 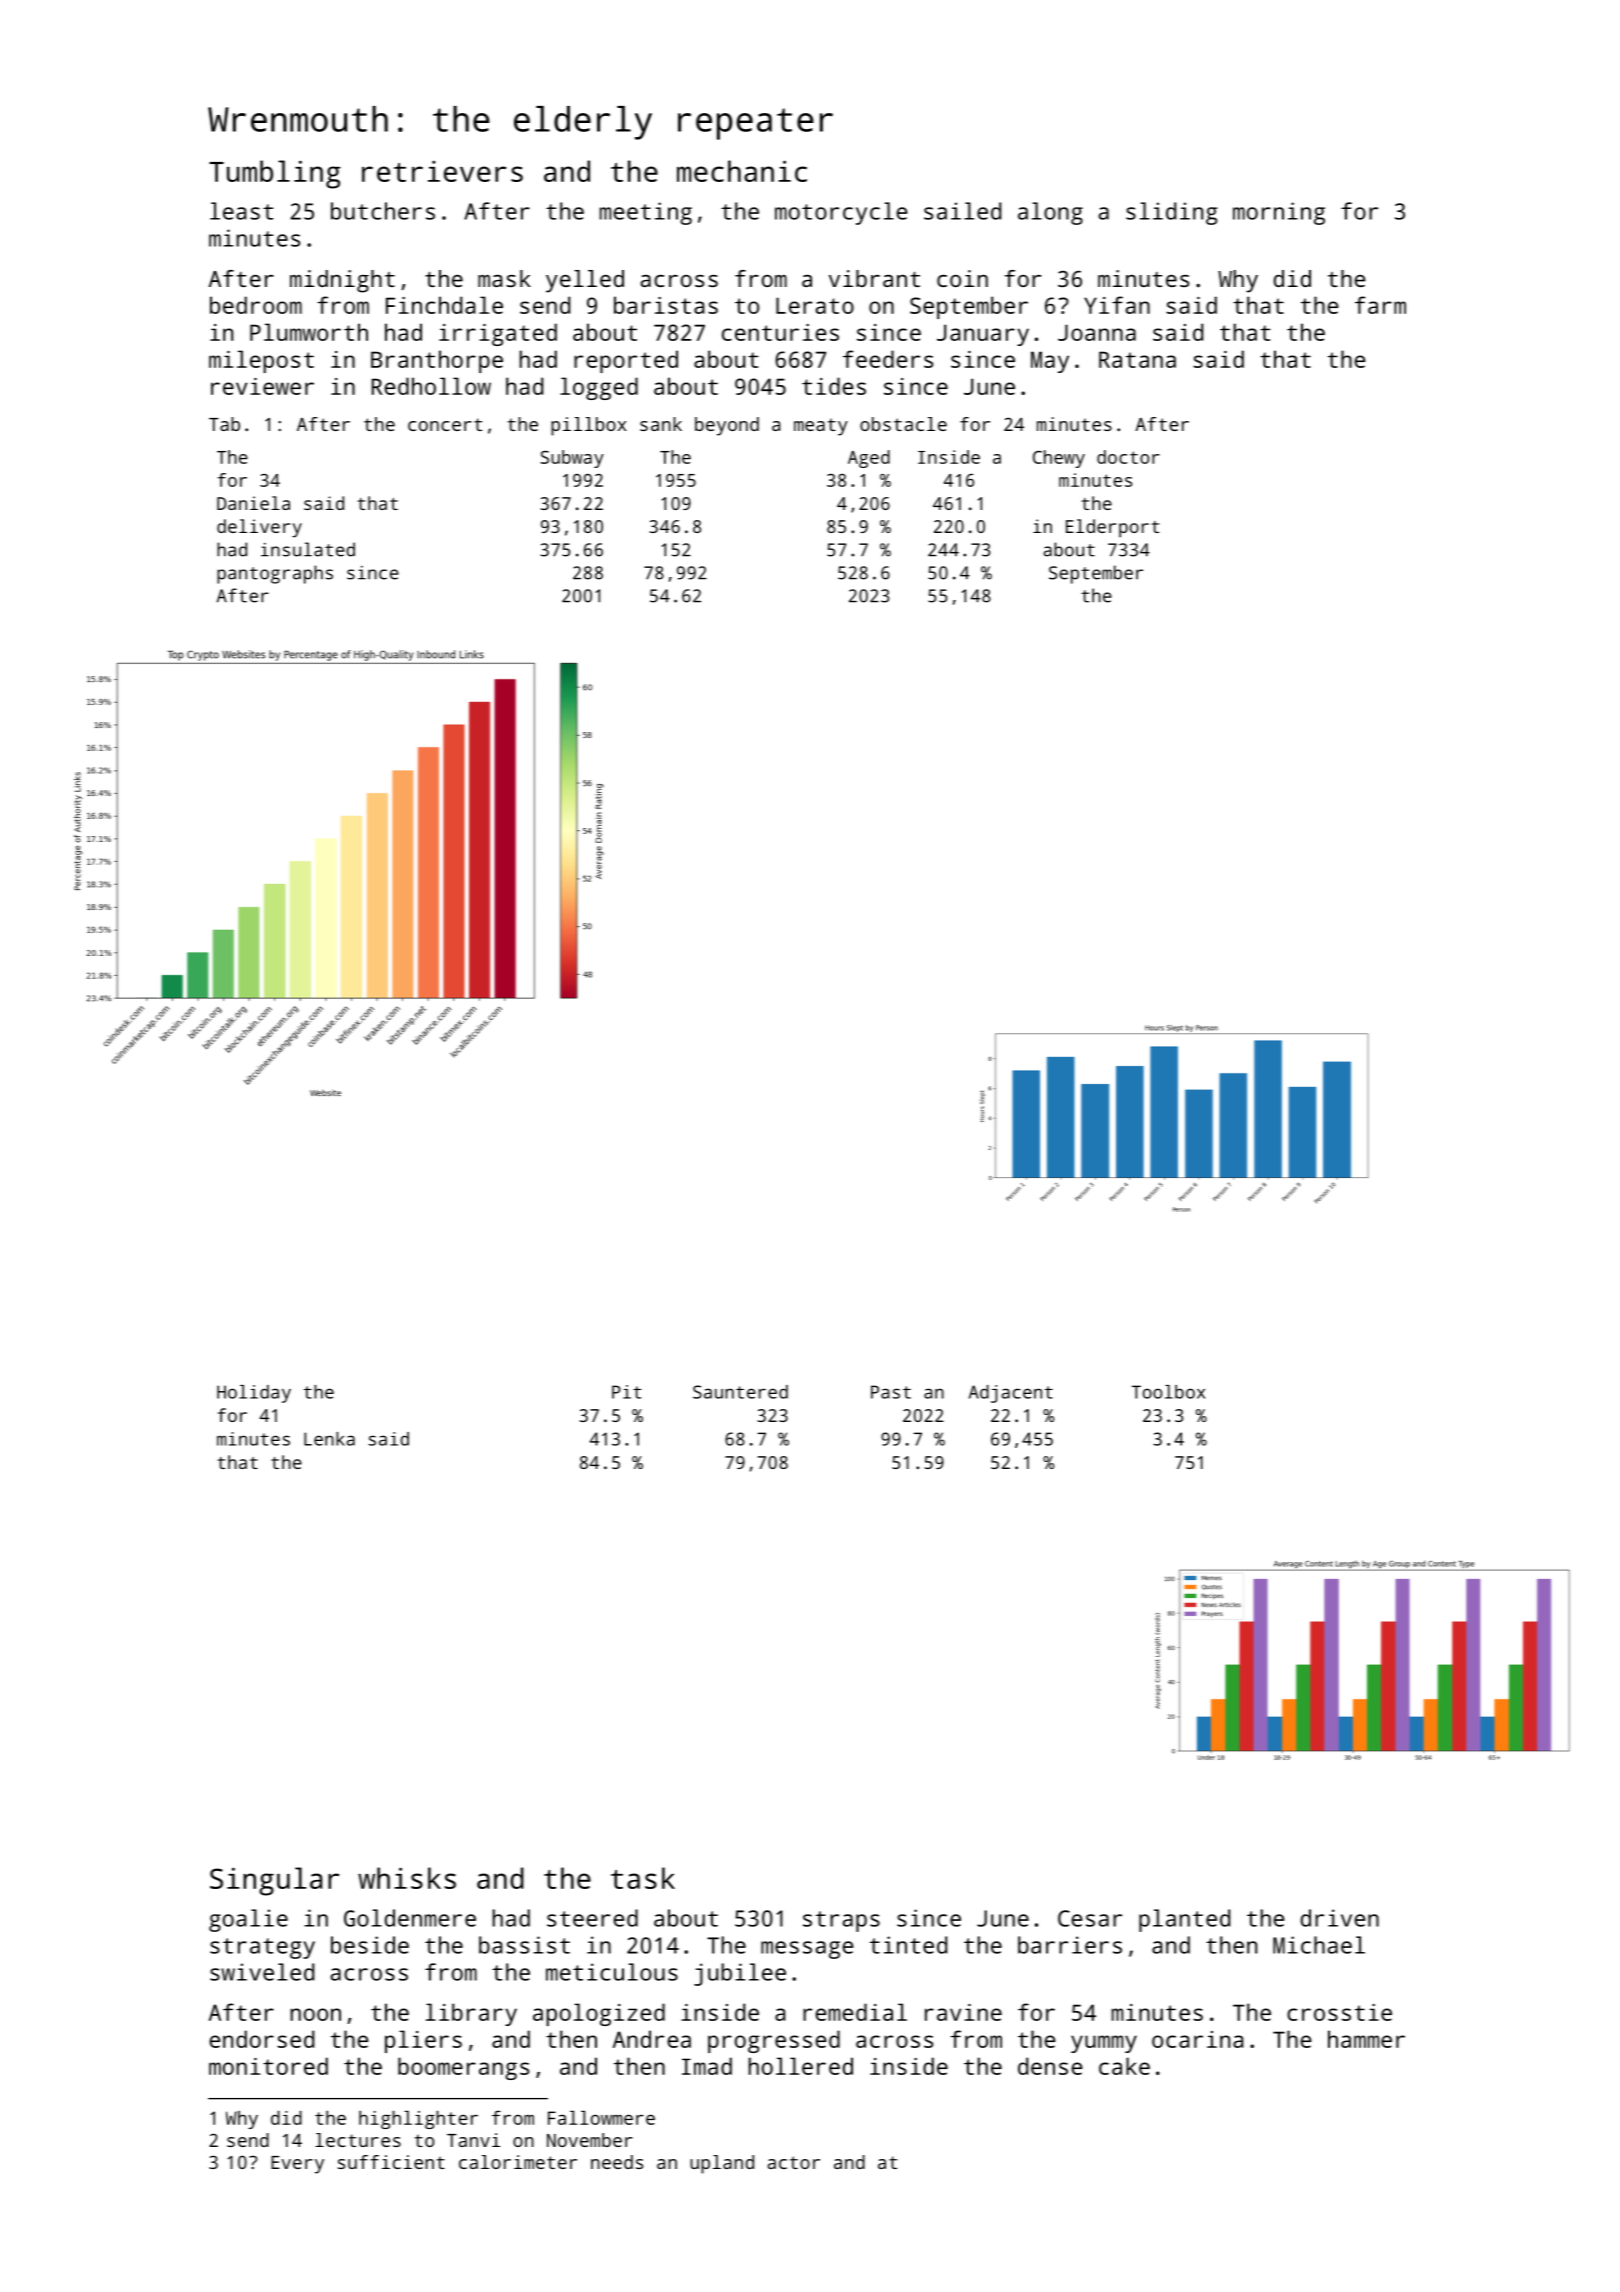 I want to click on Tumbling, so click(x=275, y=174).
